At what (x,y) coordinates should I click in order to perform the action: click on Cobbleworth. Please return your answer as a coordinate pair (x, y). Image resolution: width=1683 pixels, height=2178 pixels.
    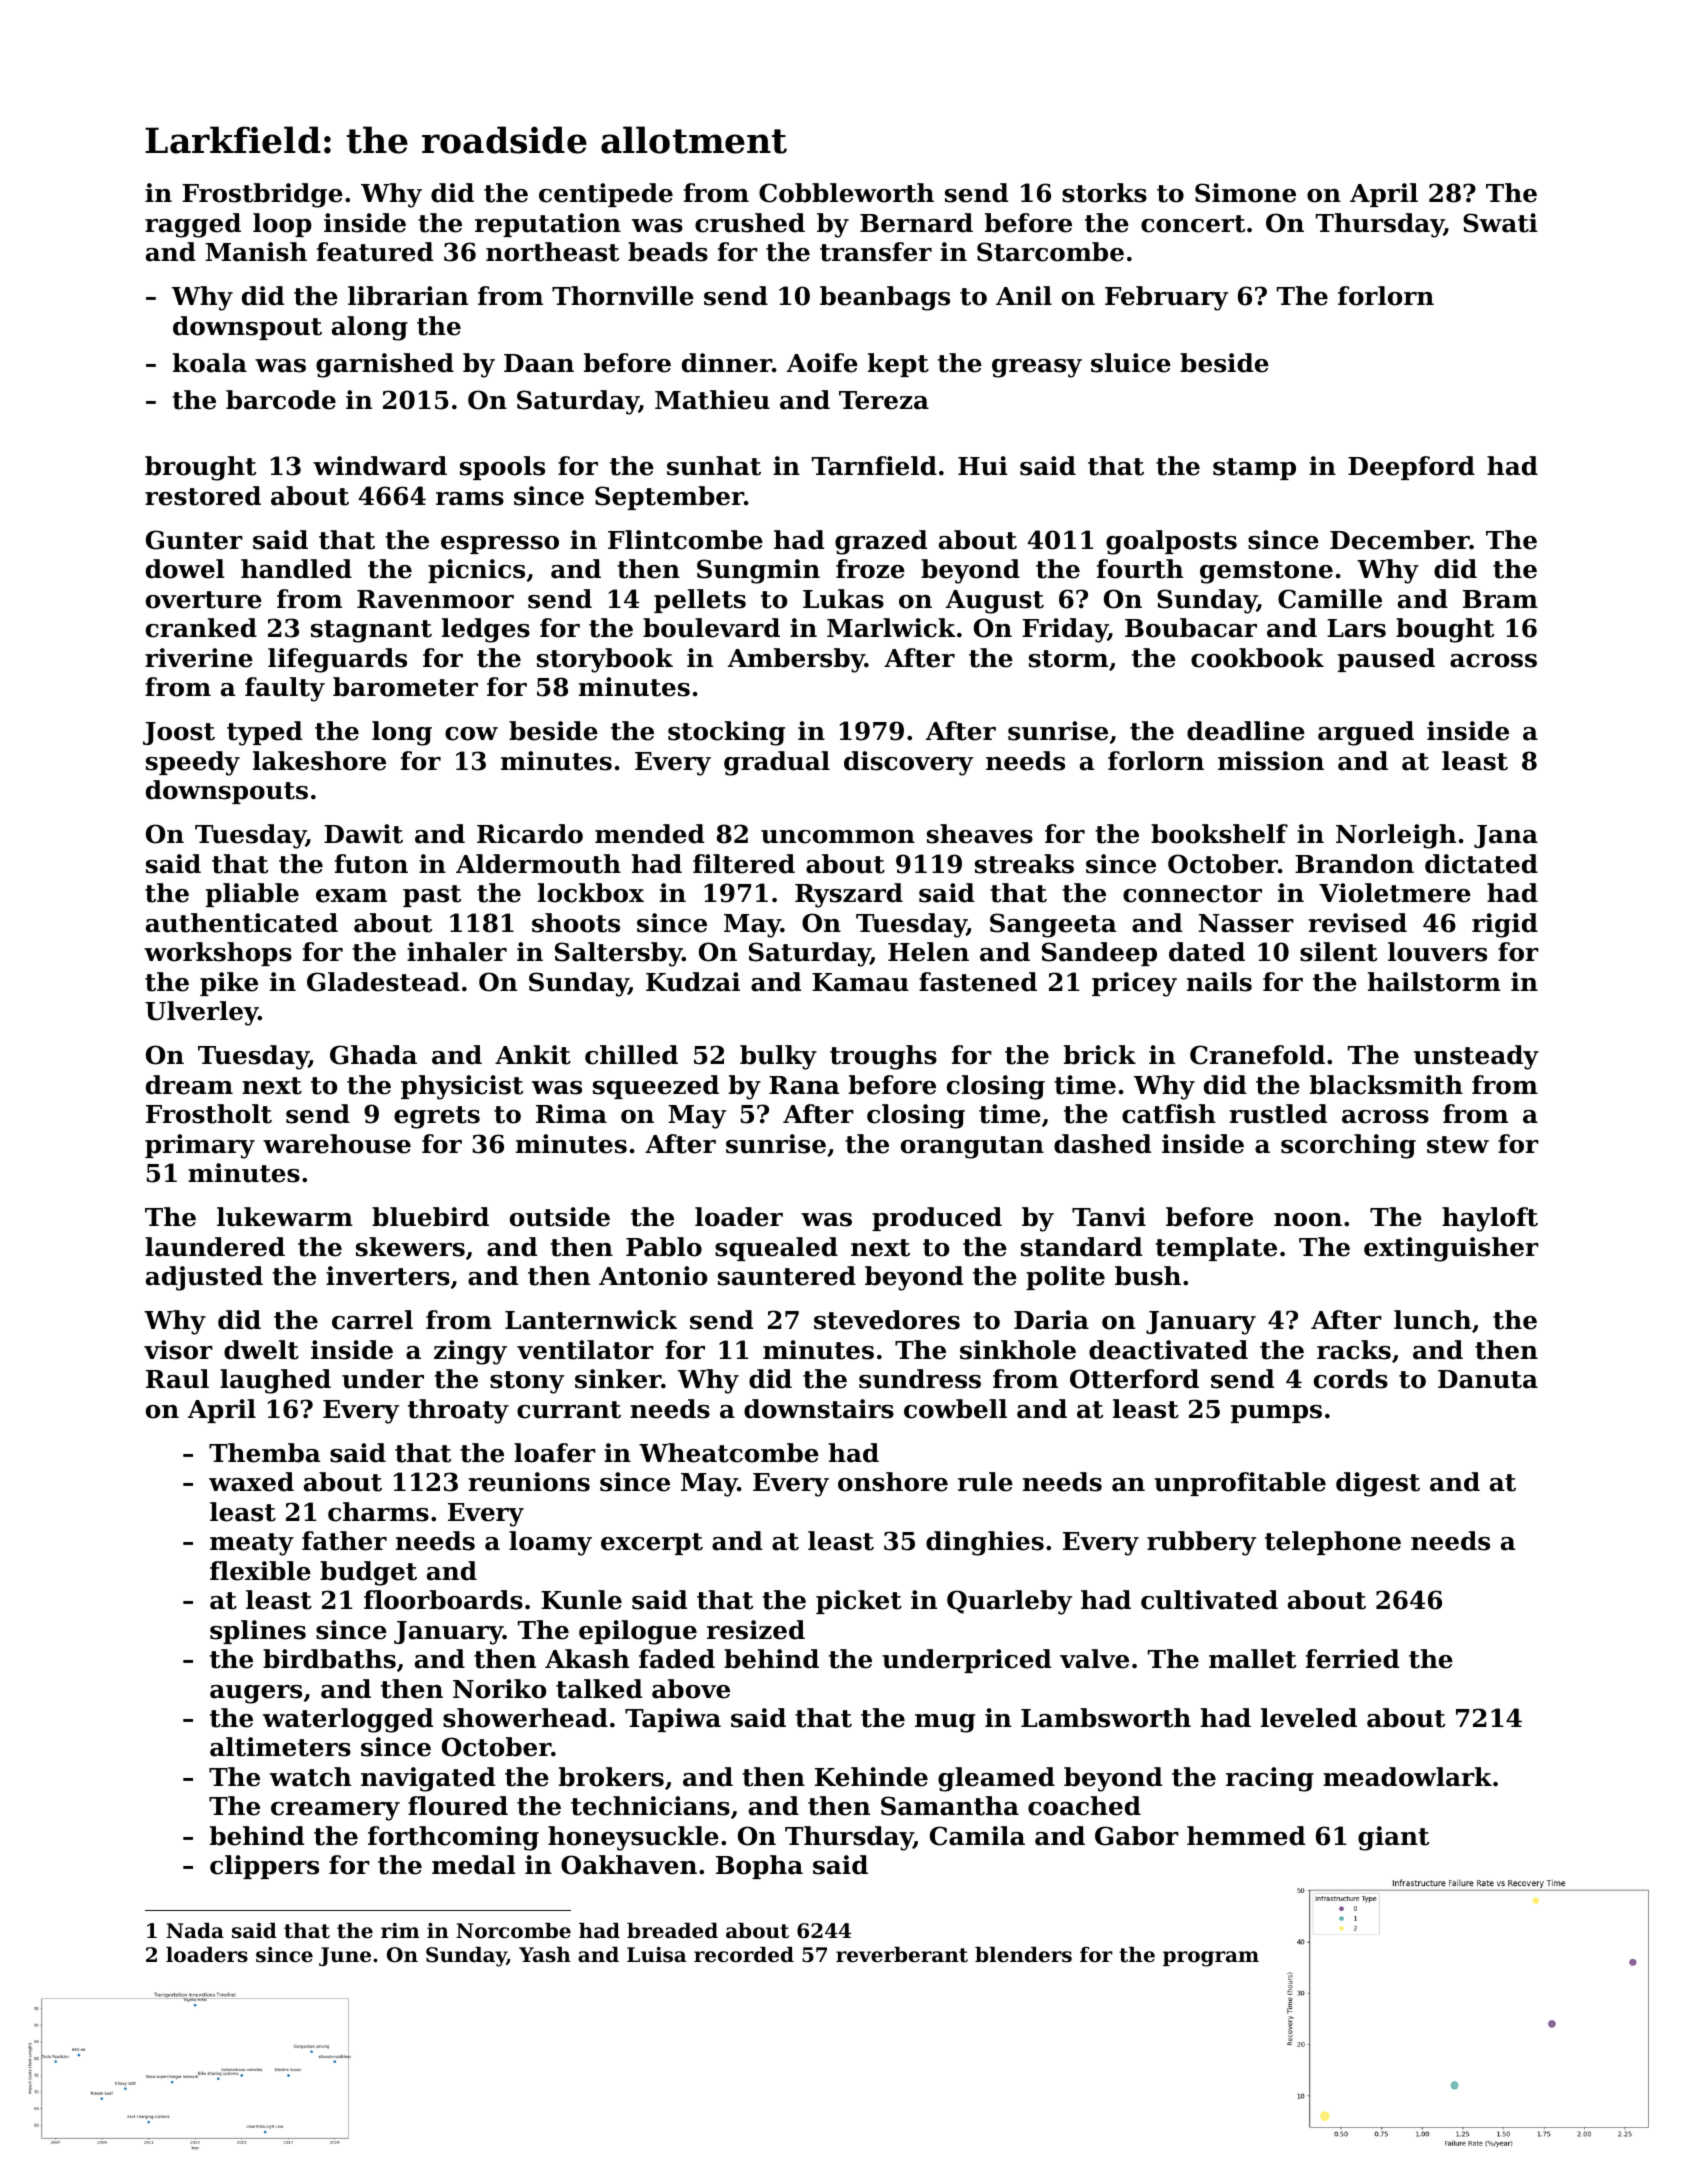
    Looking at the image, I should click on (846, 193).
